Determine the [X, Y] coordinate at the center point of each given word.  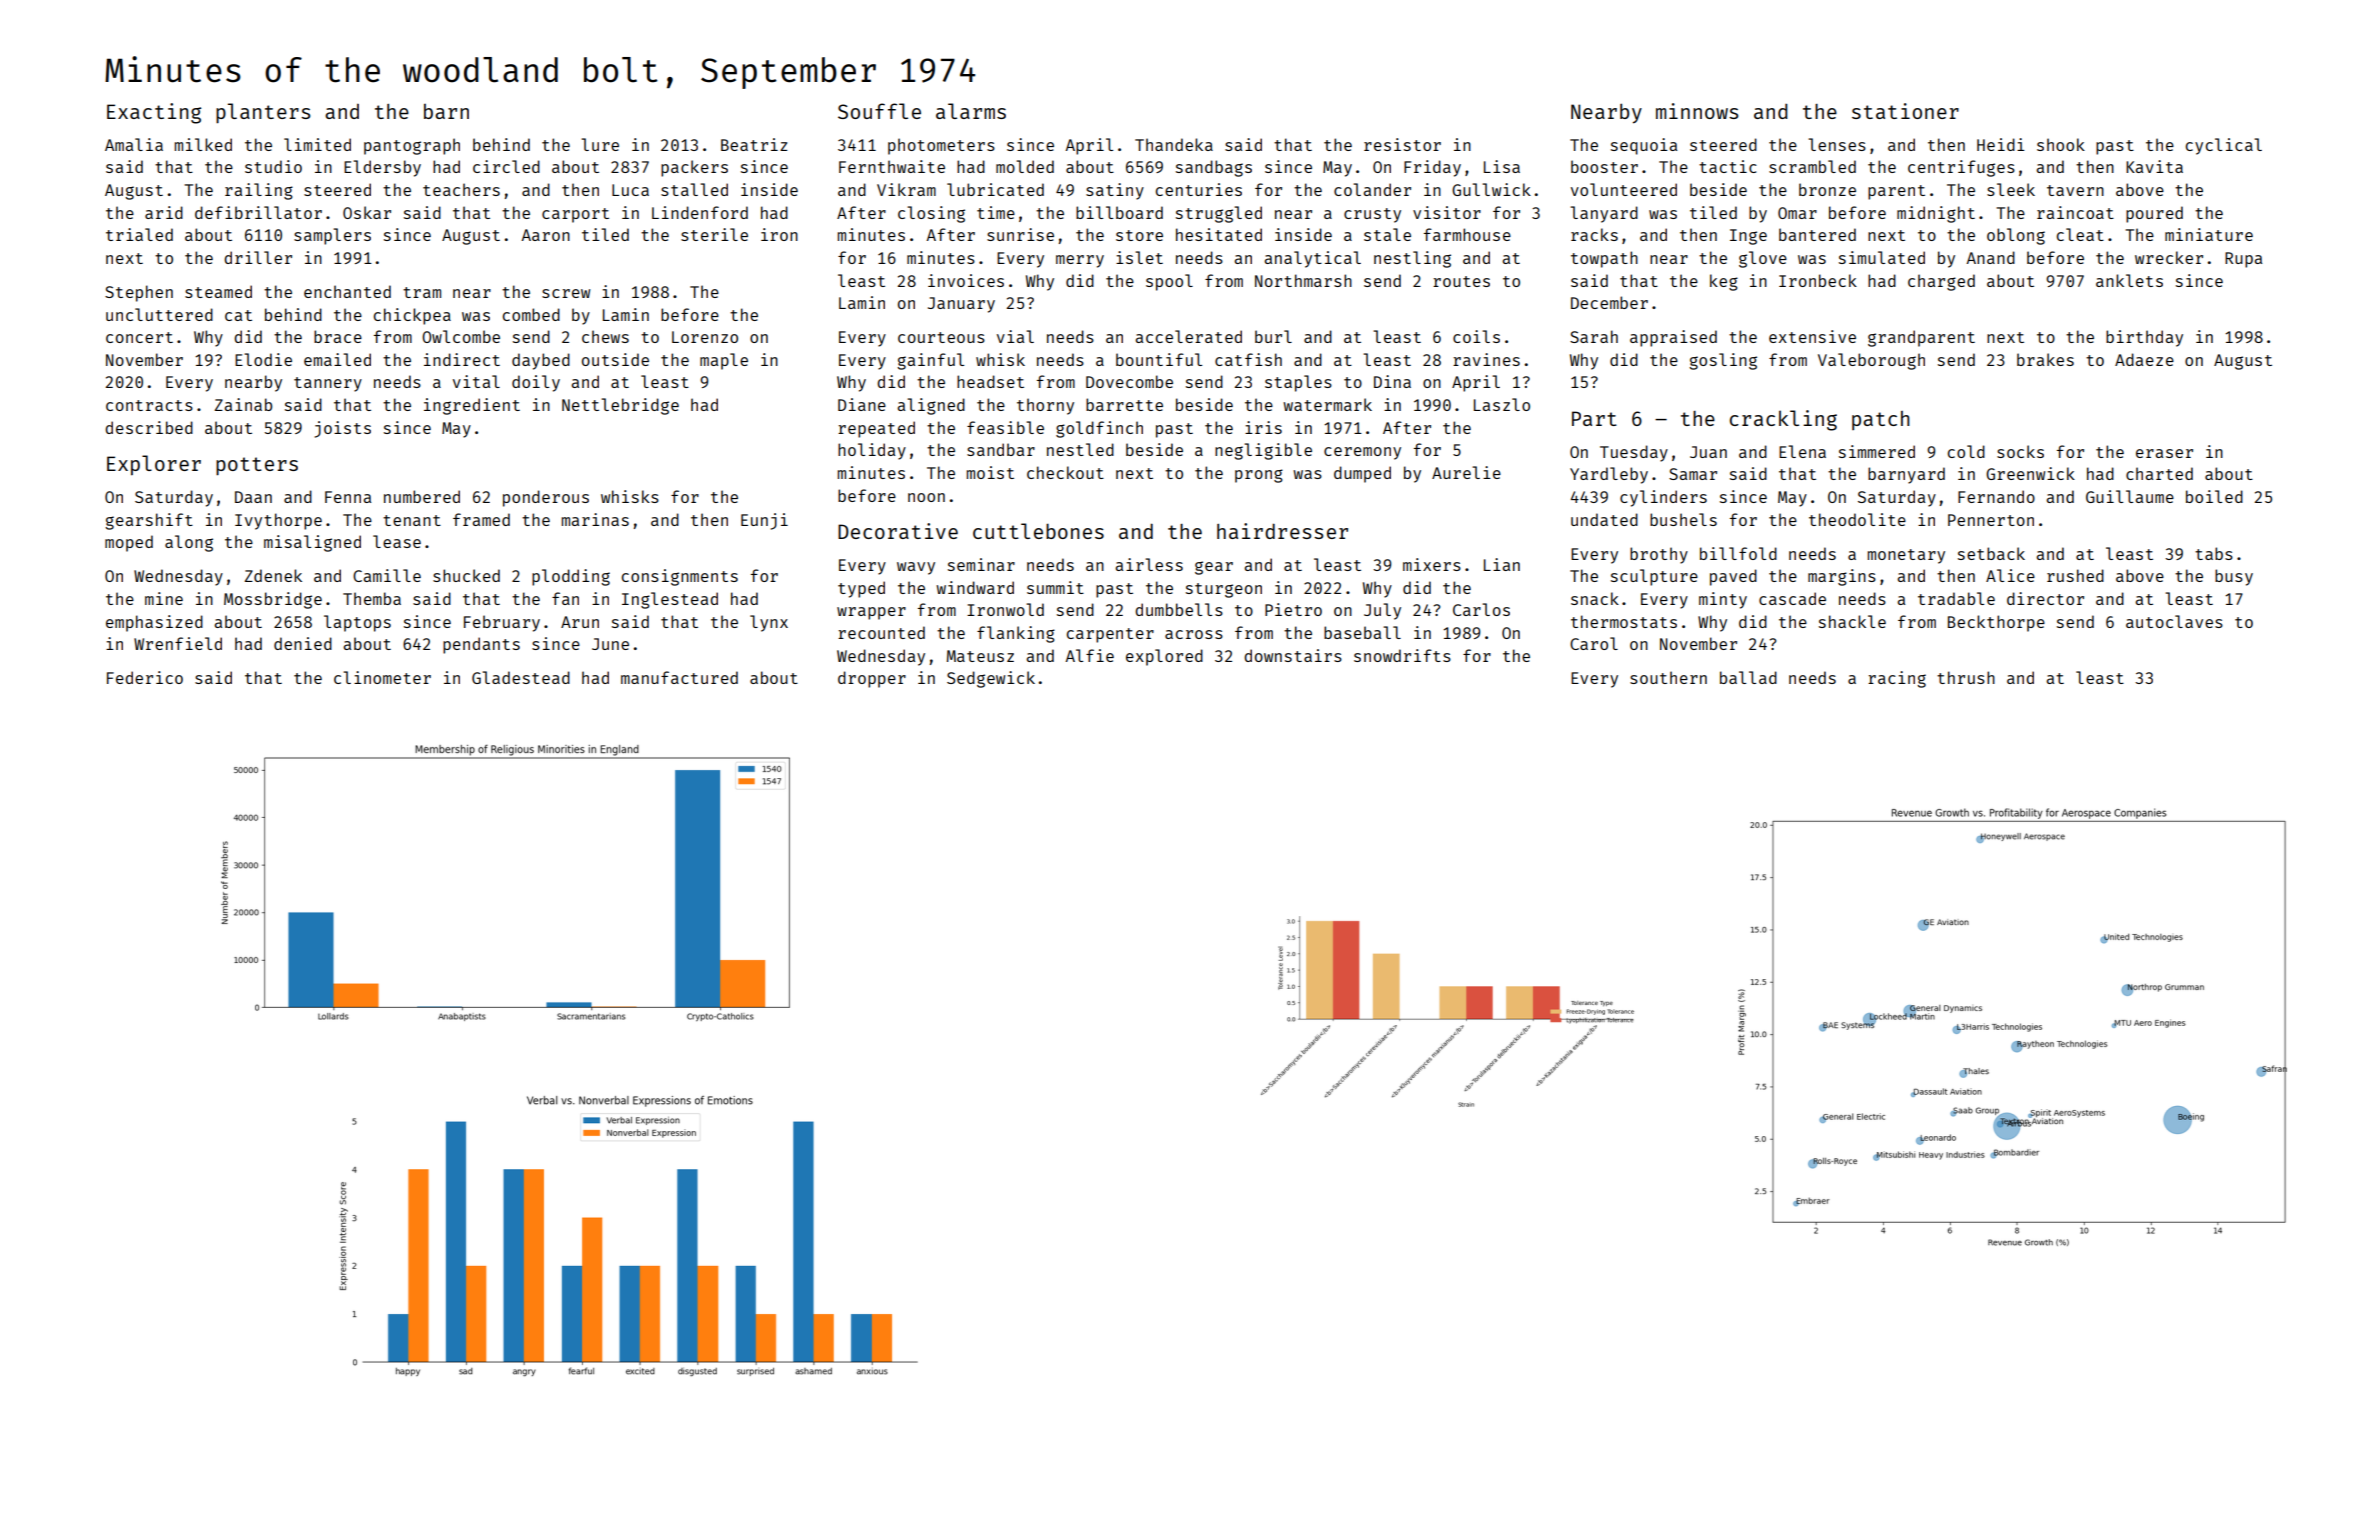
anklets [2129, 280]
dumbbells [1179, 609]
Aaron [545, 235]
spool [1169, 282]
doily [536, 383]
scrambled [1812, 166]
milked [203, 144]
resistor [1402, 144]
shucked [466, 575]
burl [1273, 336]
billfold [1738, 553]
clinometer [382, 677]
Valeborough [1871, 361]
